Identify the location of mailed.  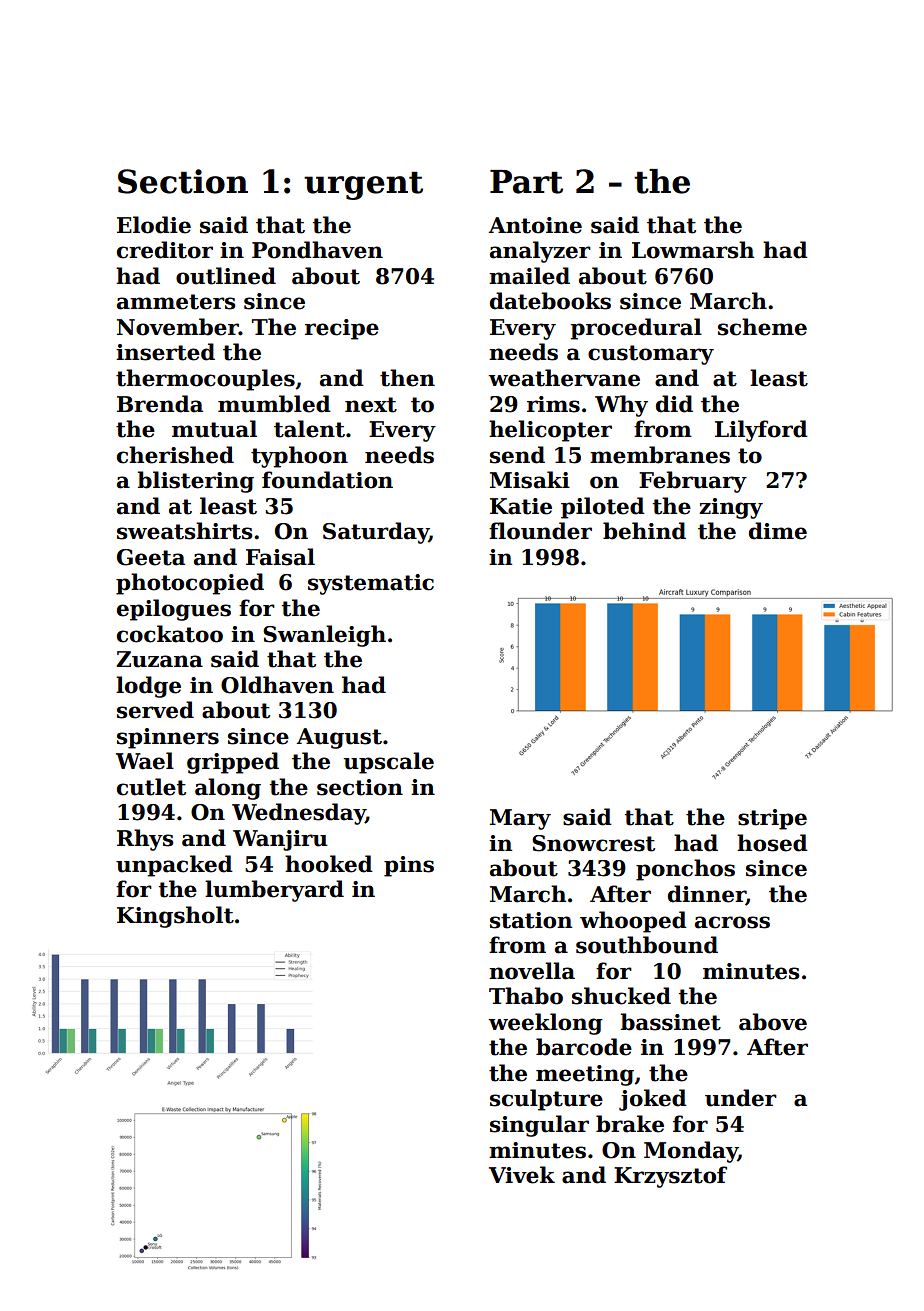
(529, 276).
